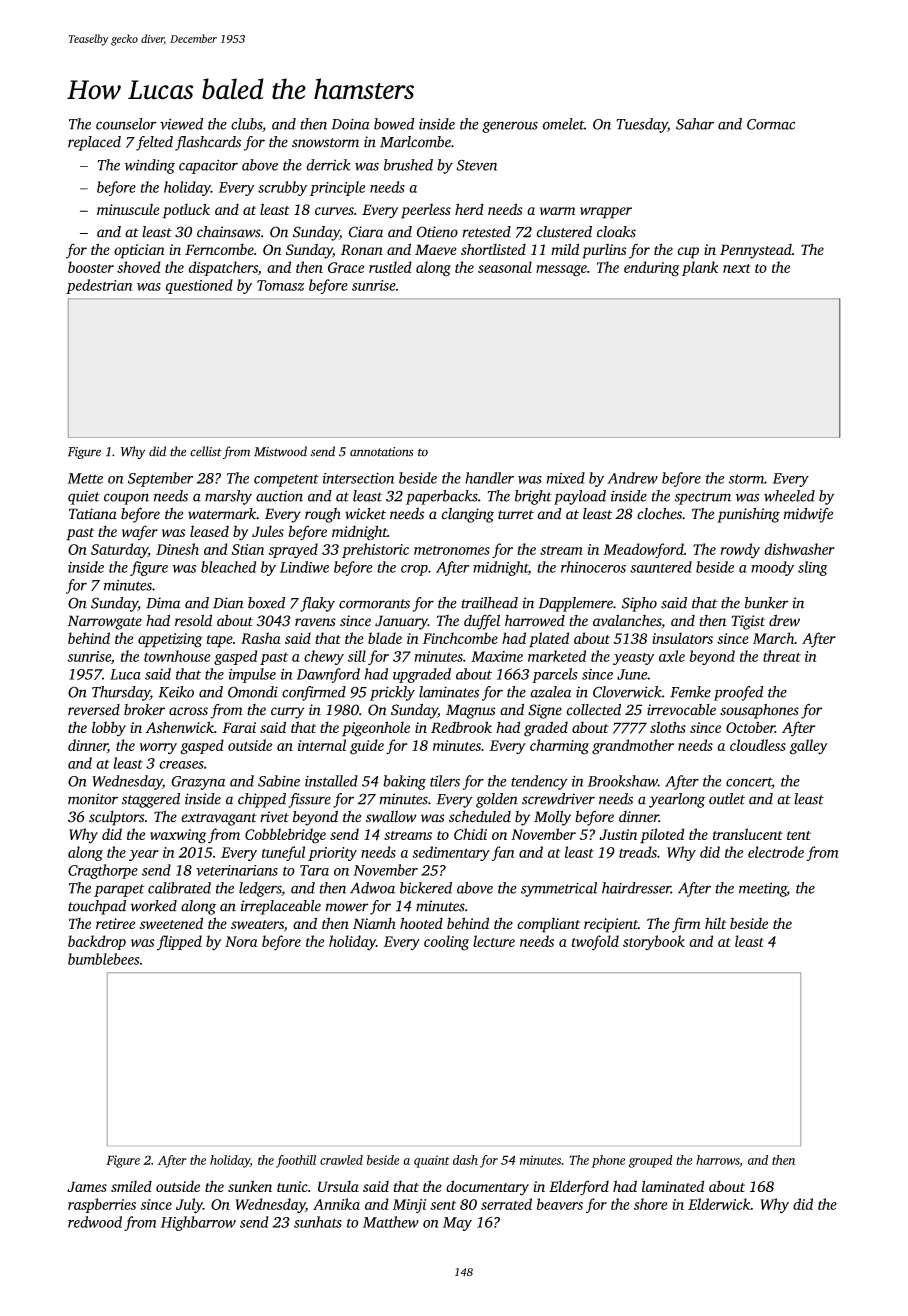 Image resolution: width=908 pixels, height=1316 pixels. I want to click on clubs, so click(246, 124).
